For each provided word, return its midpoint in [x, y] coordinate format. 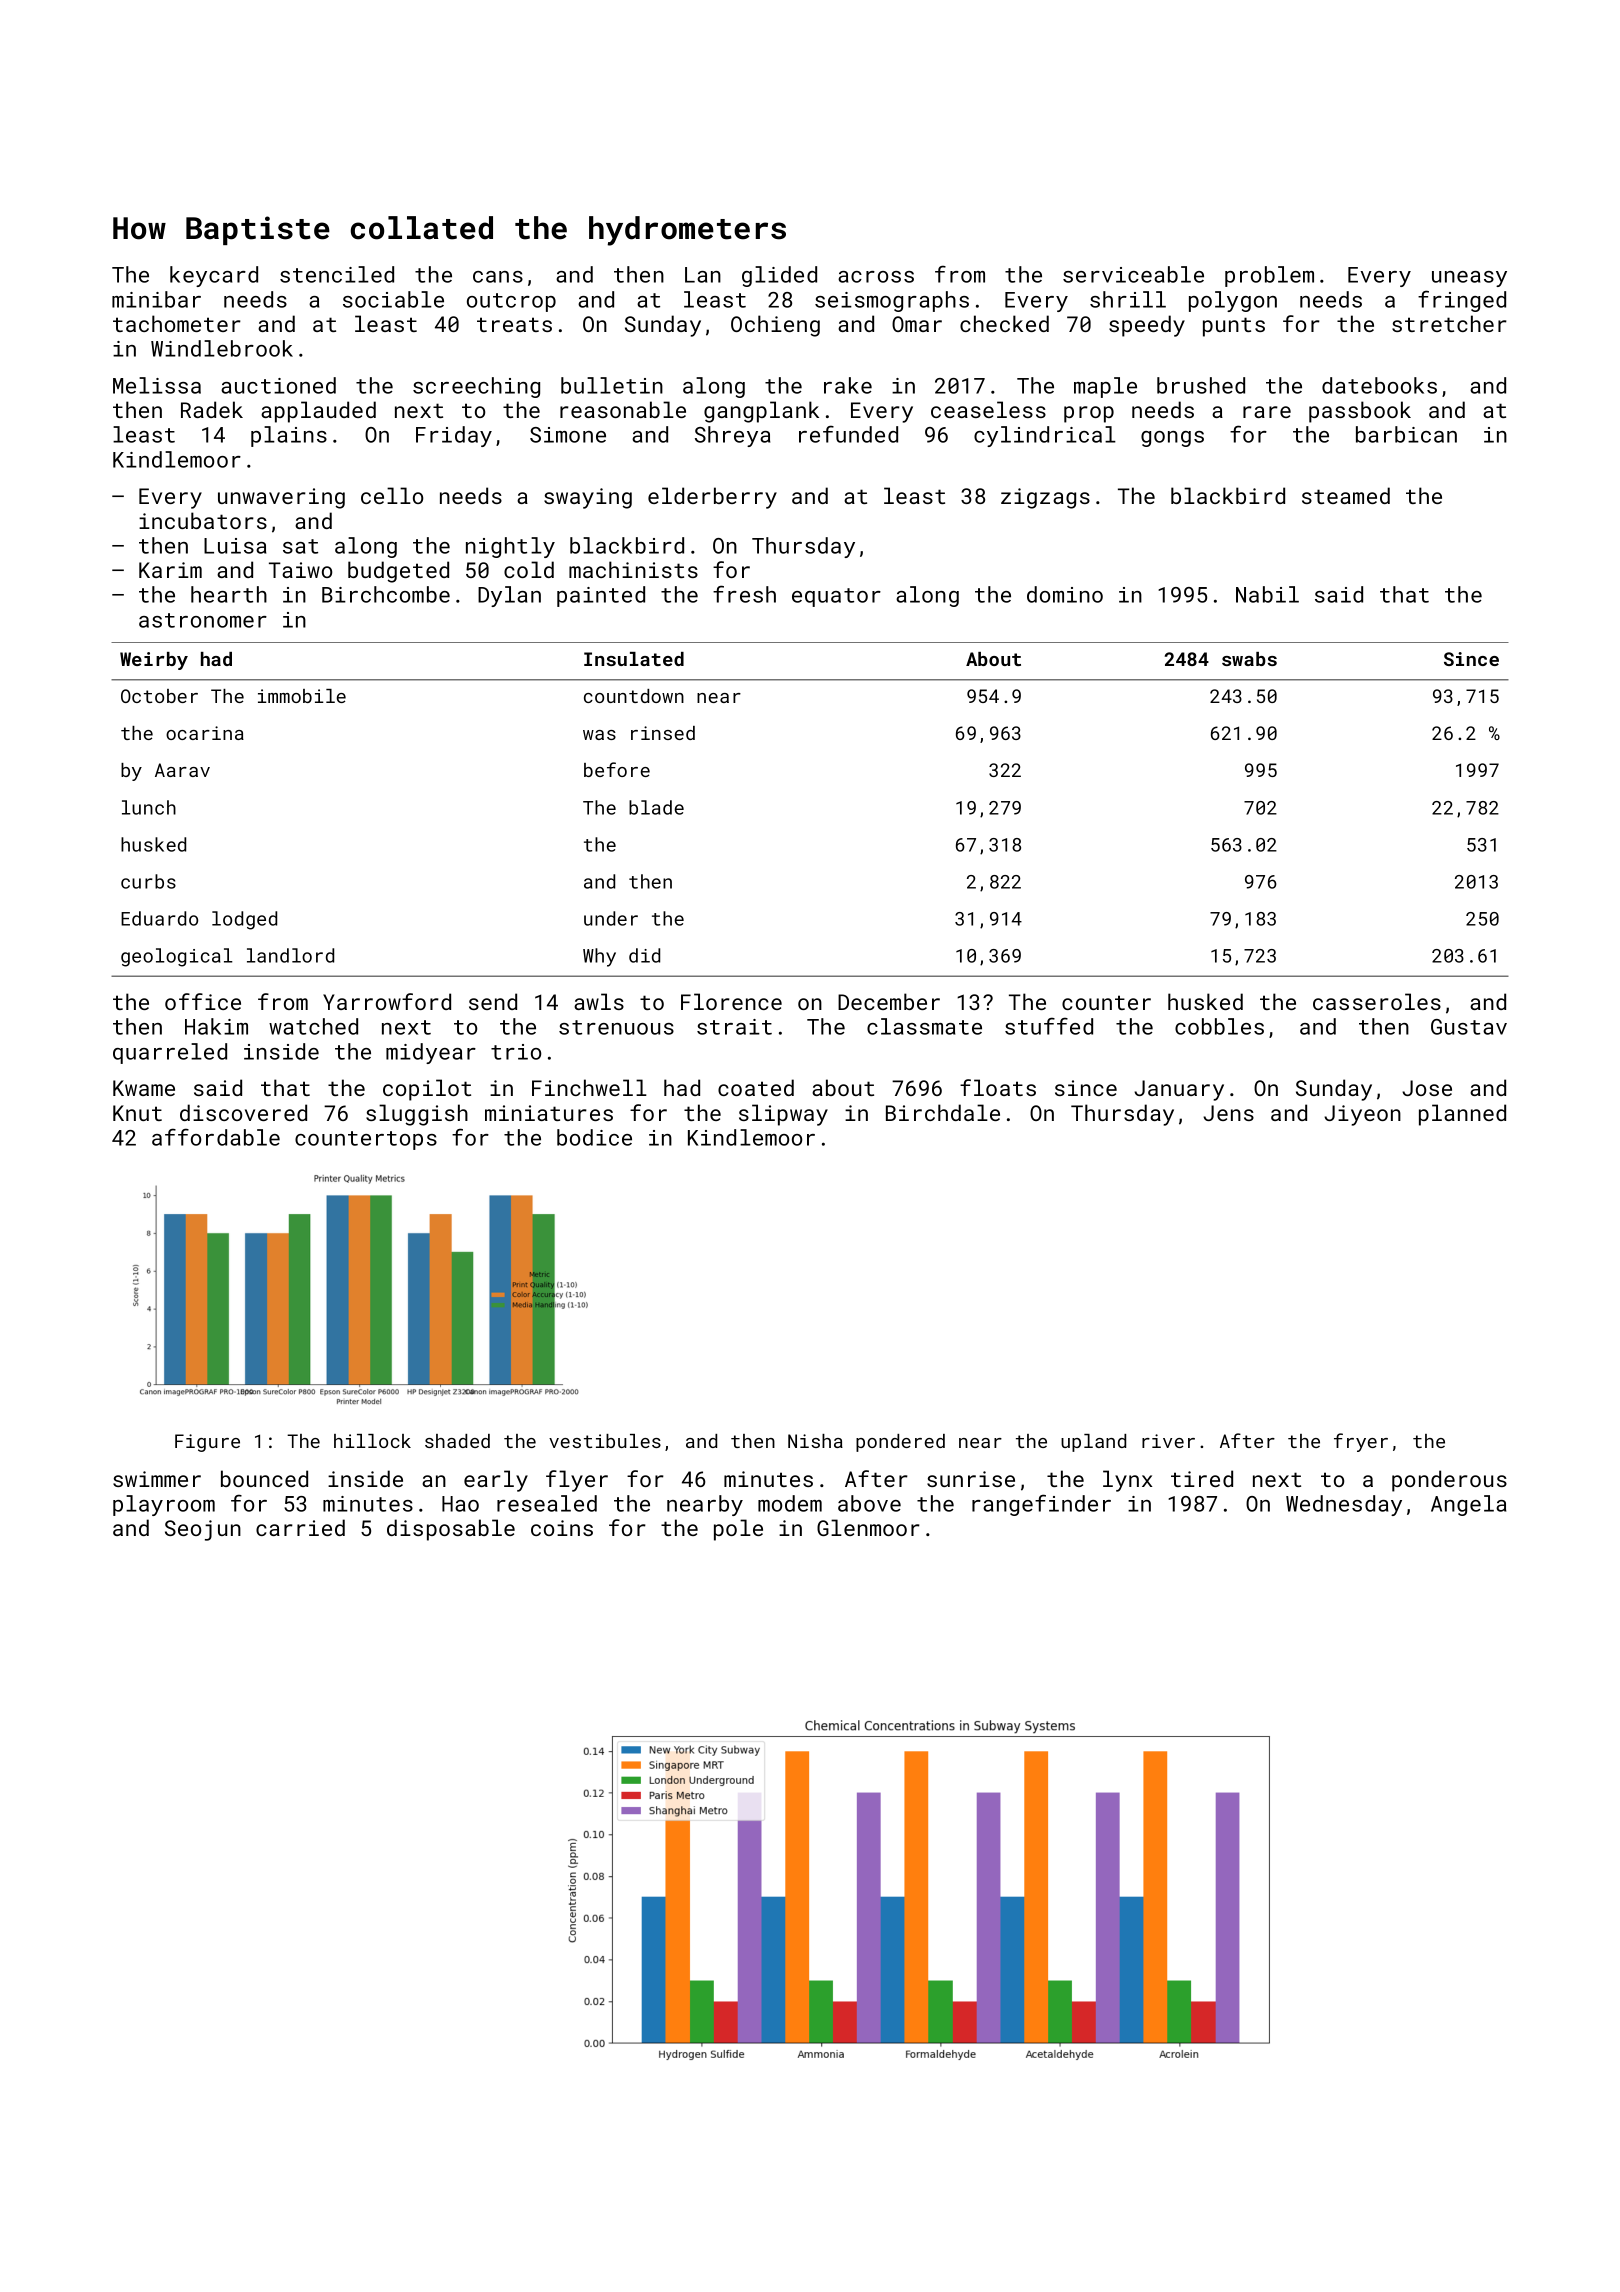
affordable [216, 1137]
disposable [451, 1530]
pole [738, 1530]
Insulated [634, 659]
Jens [1228, 1113]
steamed [1346, 495]
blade [656, 807]
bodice [594, 1137]
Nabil [1267, 594]
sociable [393, 299]
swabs [1249, 659]
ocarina [205, 733]
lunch [149, 807]
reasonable [623, 409]
